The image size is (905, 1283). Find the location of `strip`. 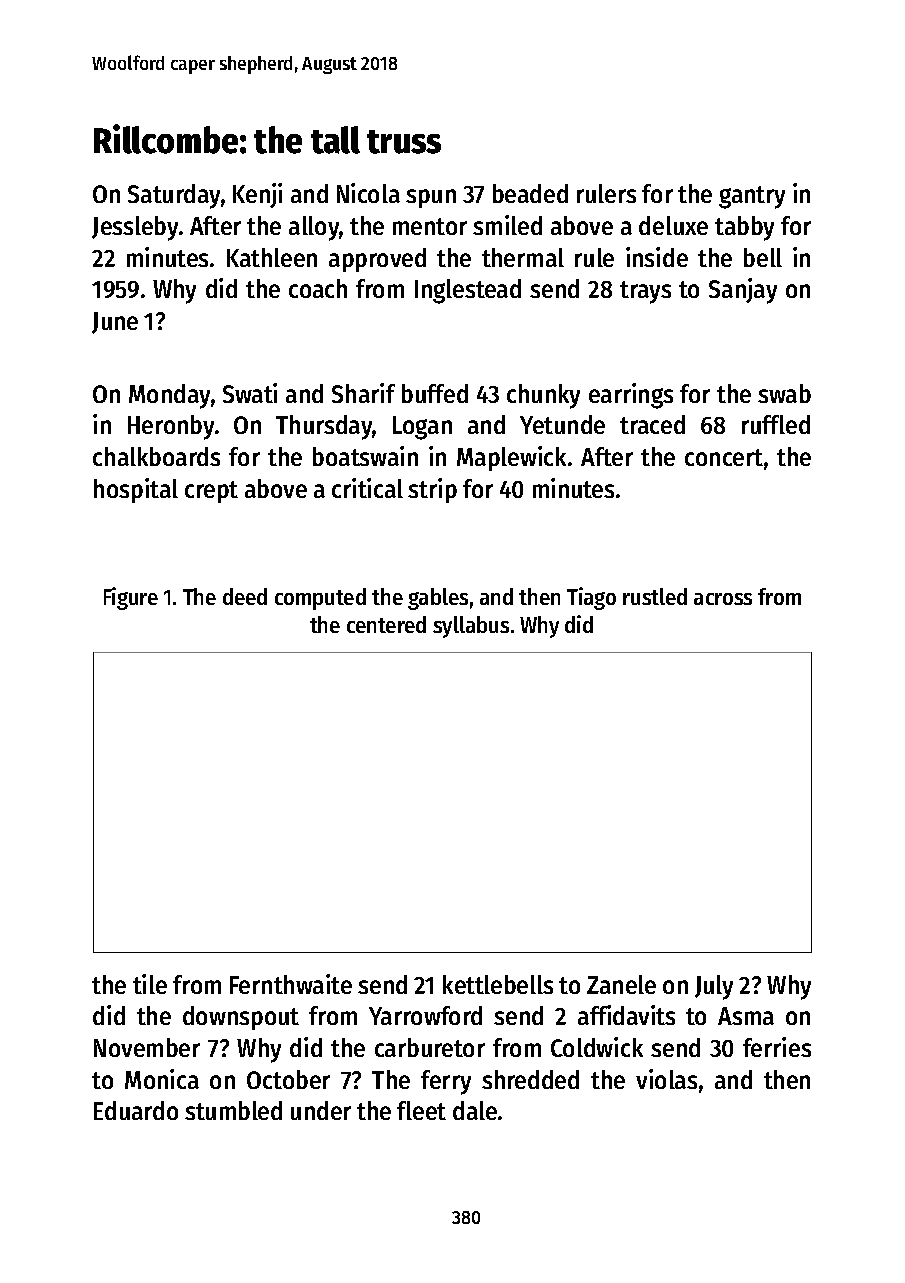

strip is located at coordinates (432, 490).
